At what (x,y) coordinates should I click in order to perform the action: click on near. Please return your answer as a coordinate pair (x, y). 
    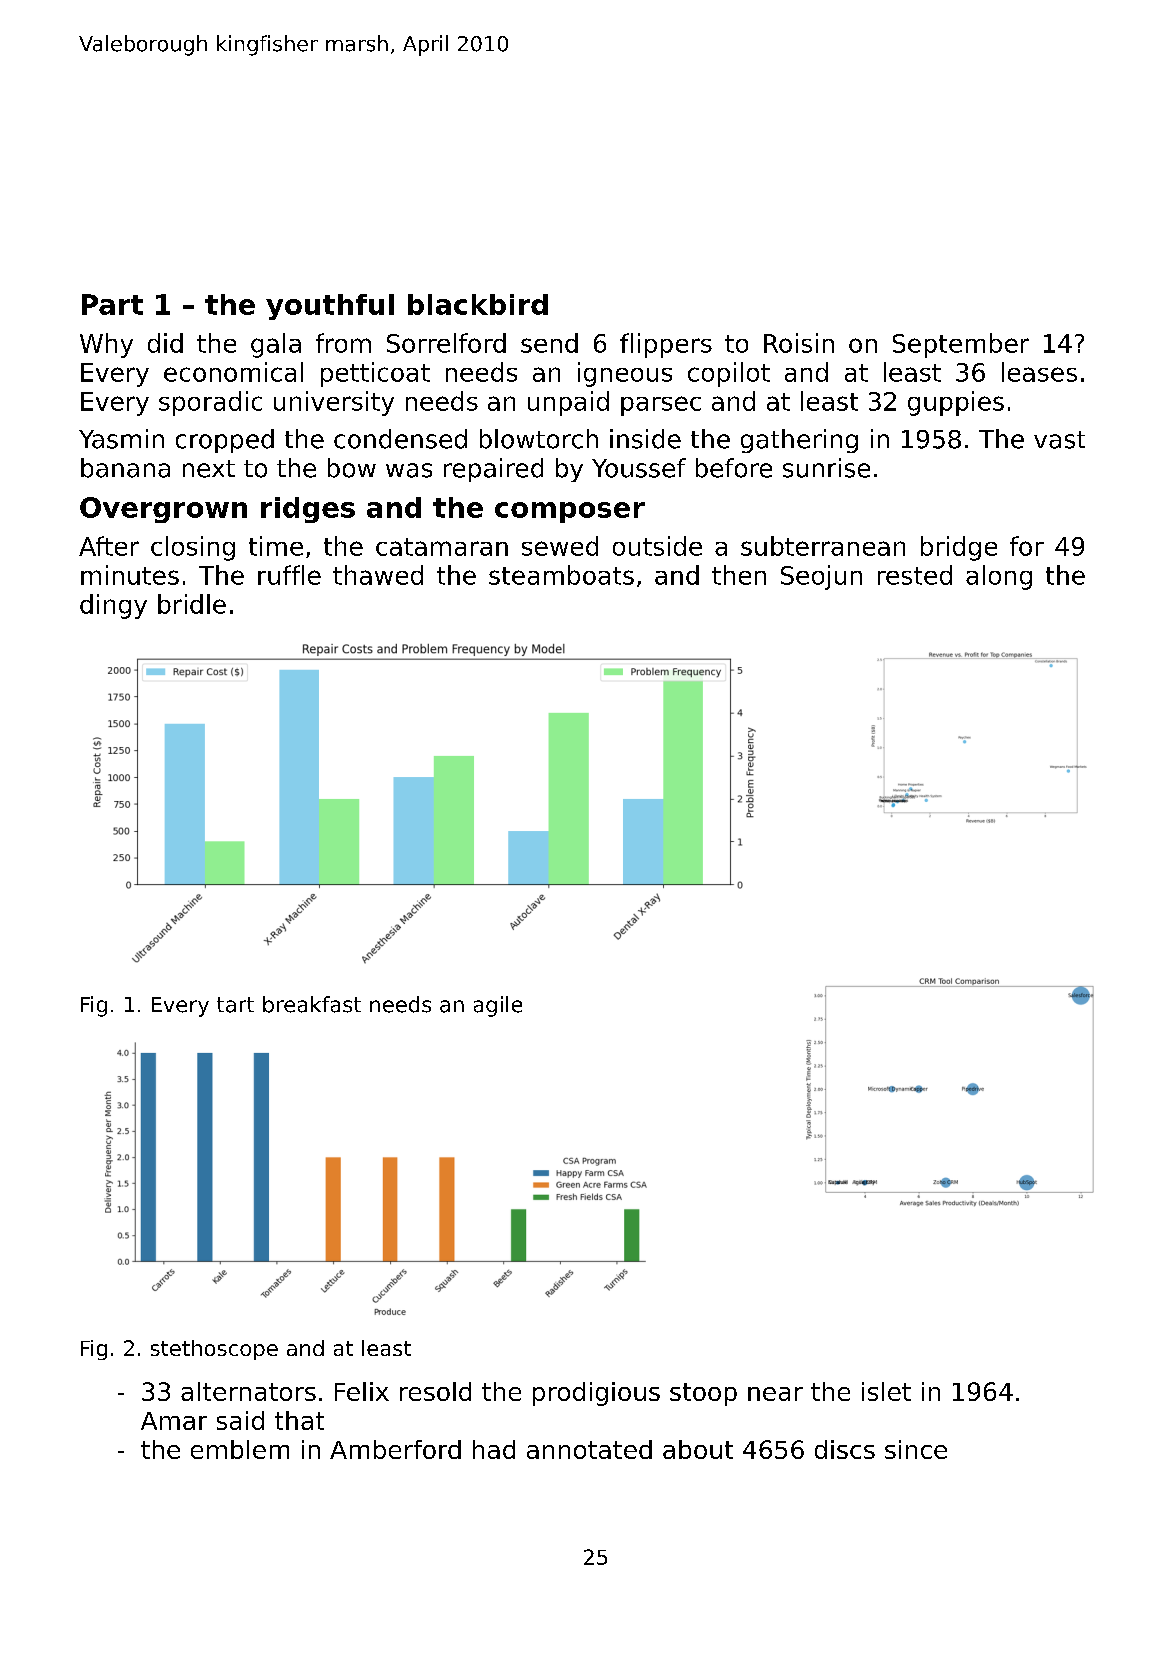
    Looking at the image, I should click on (775, 1394).
